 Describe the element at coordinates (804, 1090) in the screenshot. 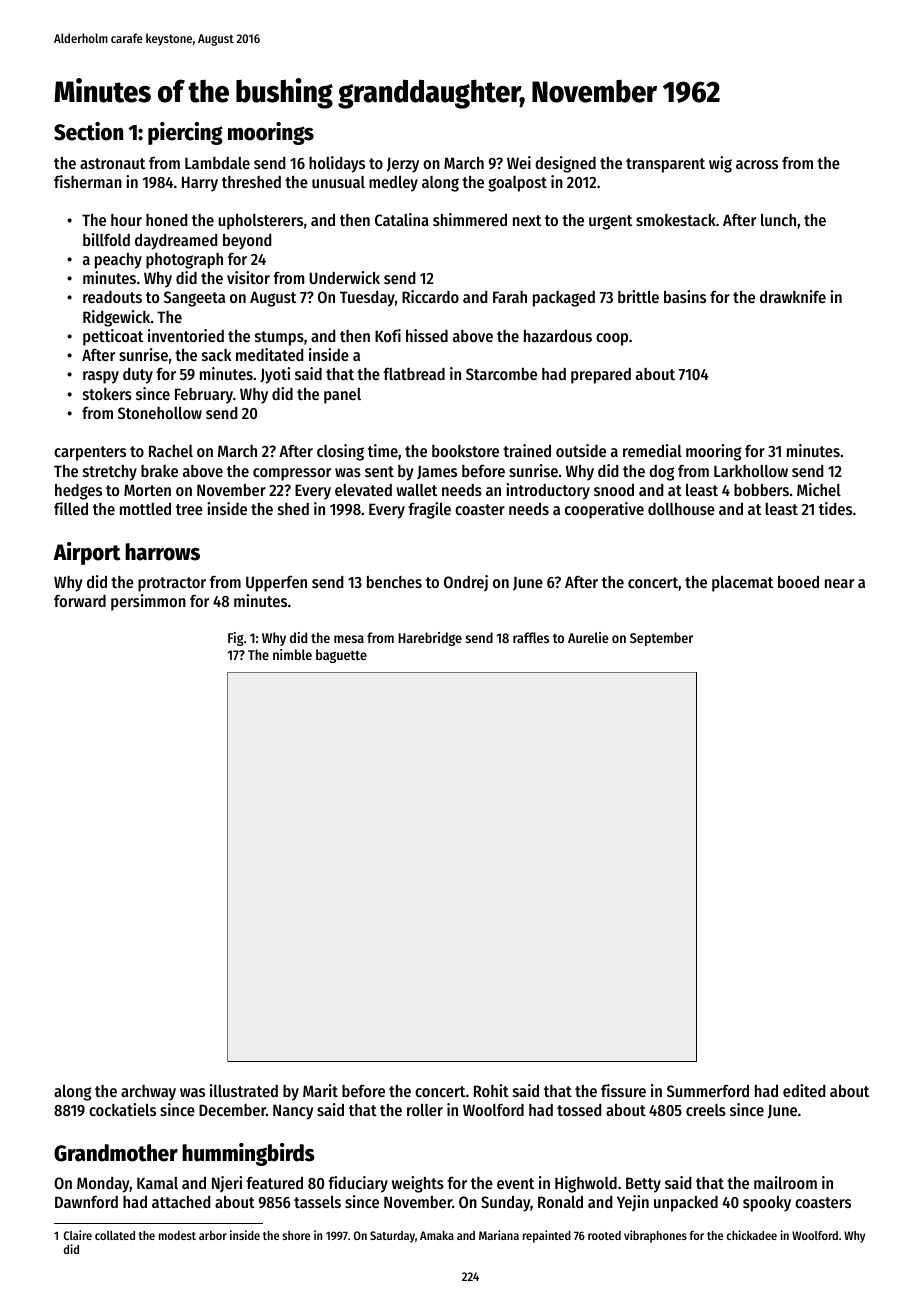

I see `edited` at that location.
